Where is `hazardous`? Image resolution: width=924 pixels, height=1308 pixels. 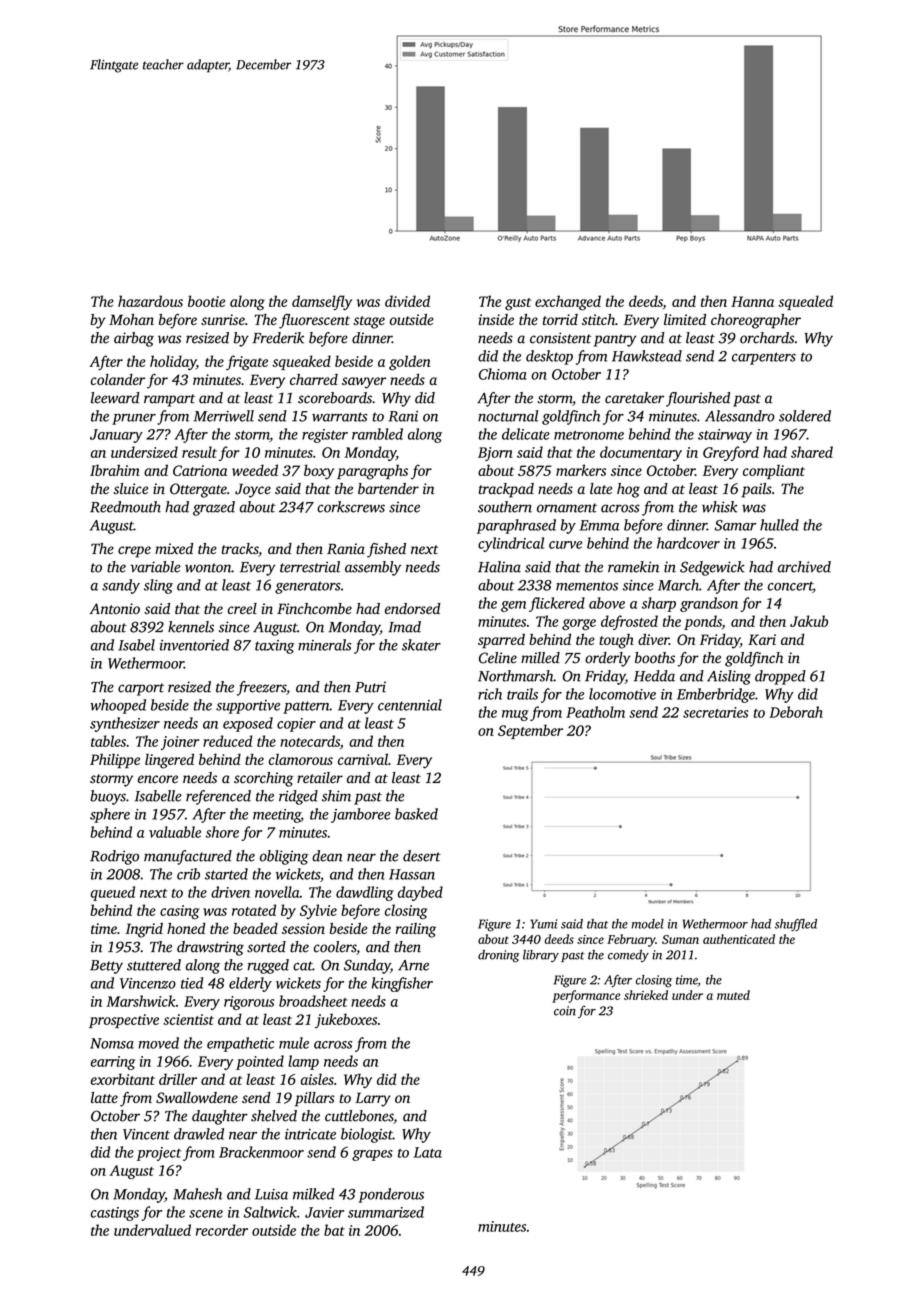 hazardous is located at coordinates (150, 301).
